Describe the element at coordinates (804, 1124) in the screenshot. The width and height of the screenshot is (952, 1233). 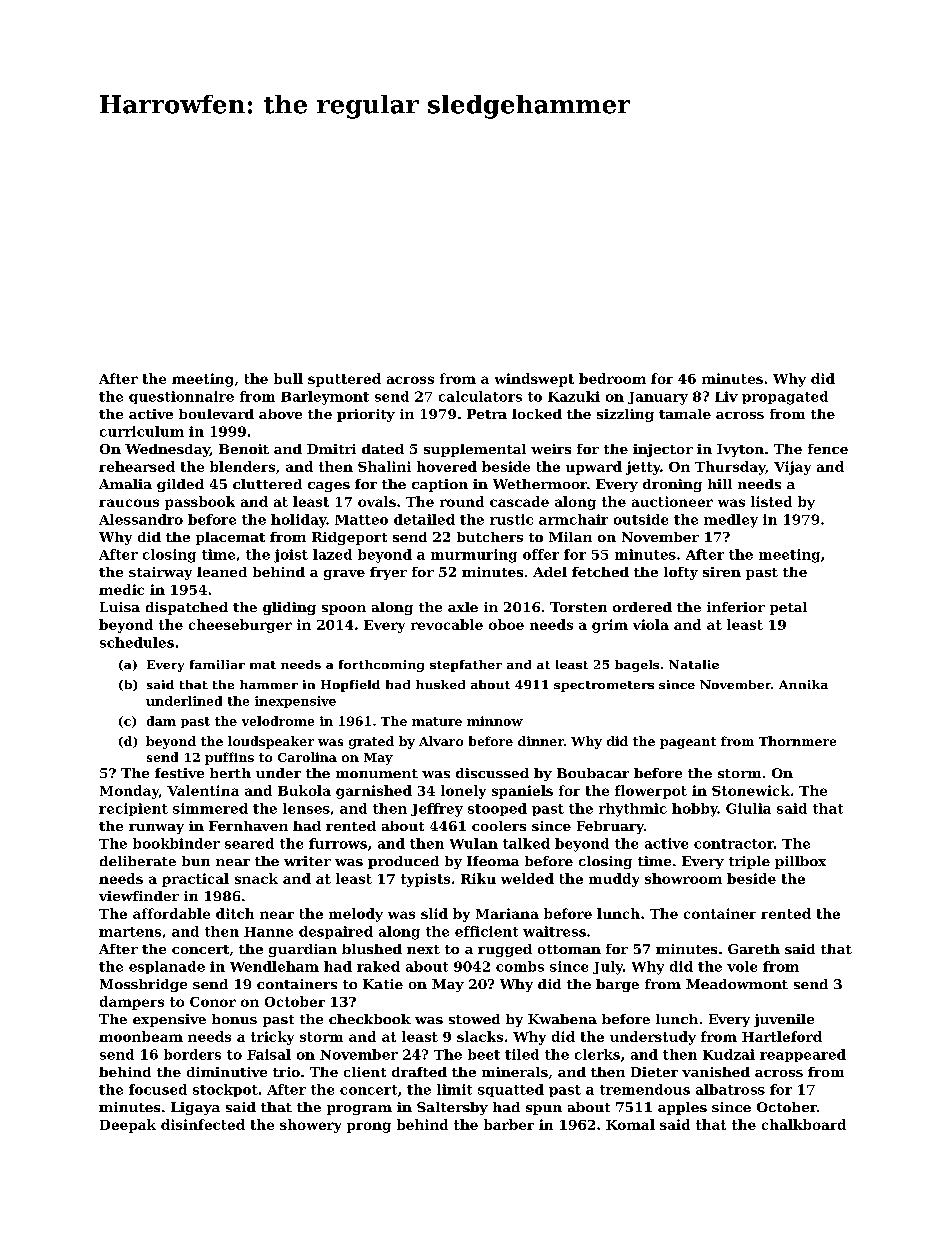
I see `chalkboard` at that location.
